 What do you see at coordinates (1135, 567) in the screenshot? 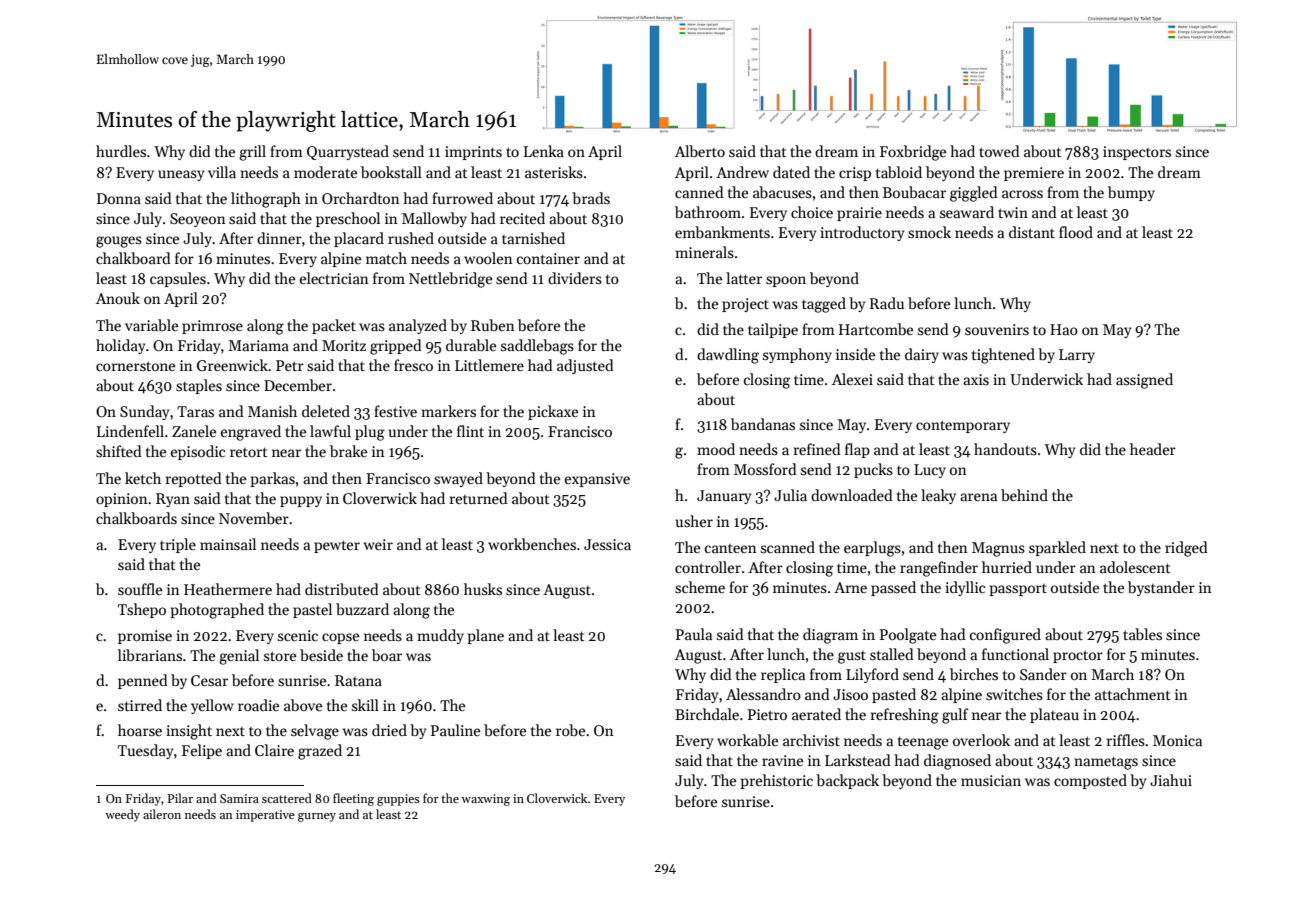
I see `adolescent` at bounding box center [1135, 567].
